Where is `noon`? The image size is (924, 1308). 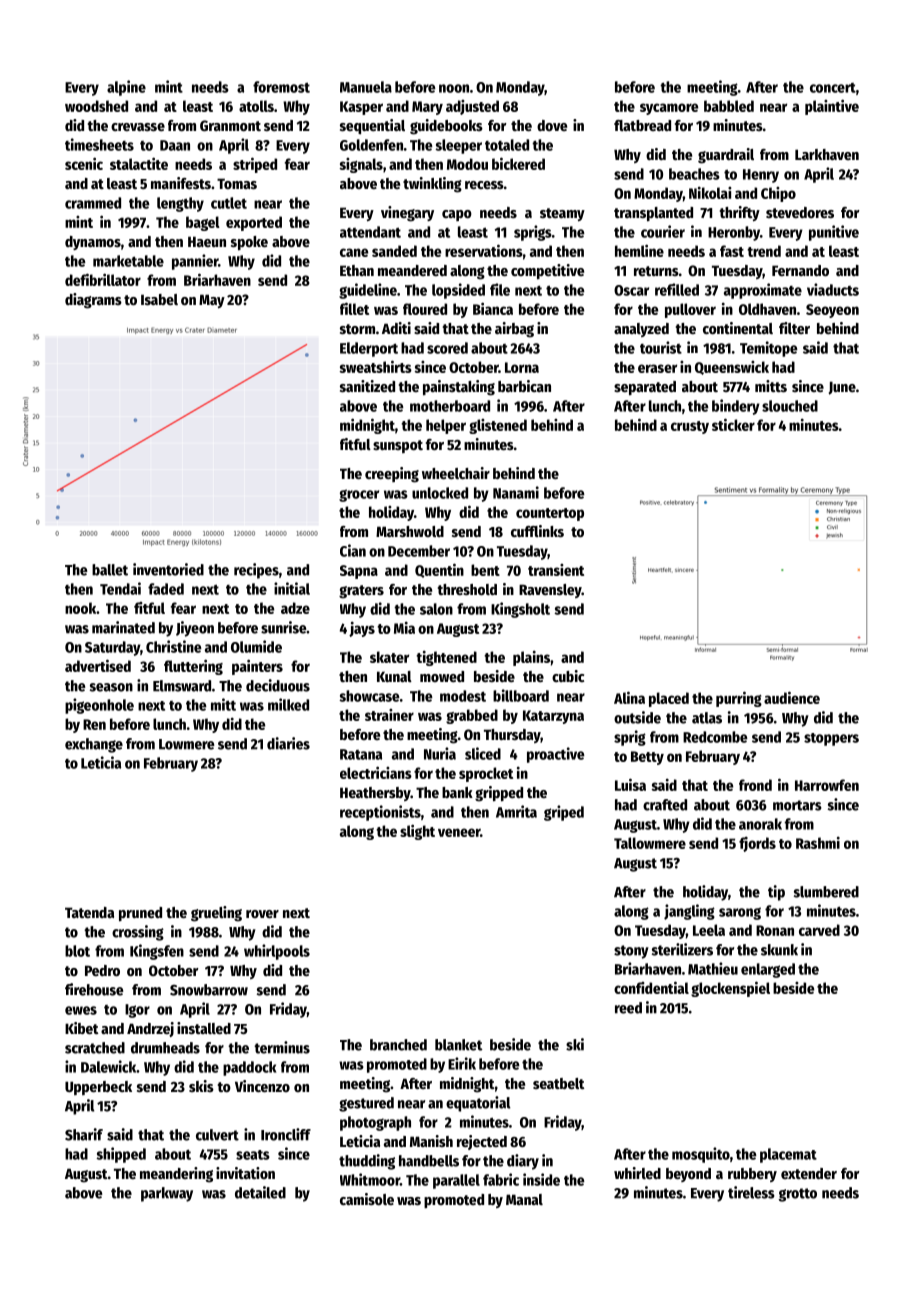 noon is located at coordinates (454, 88).
